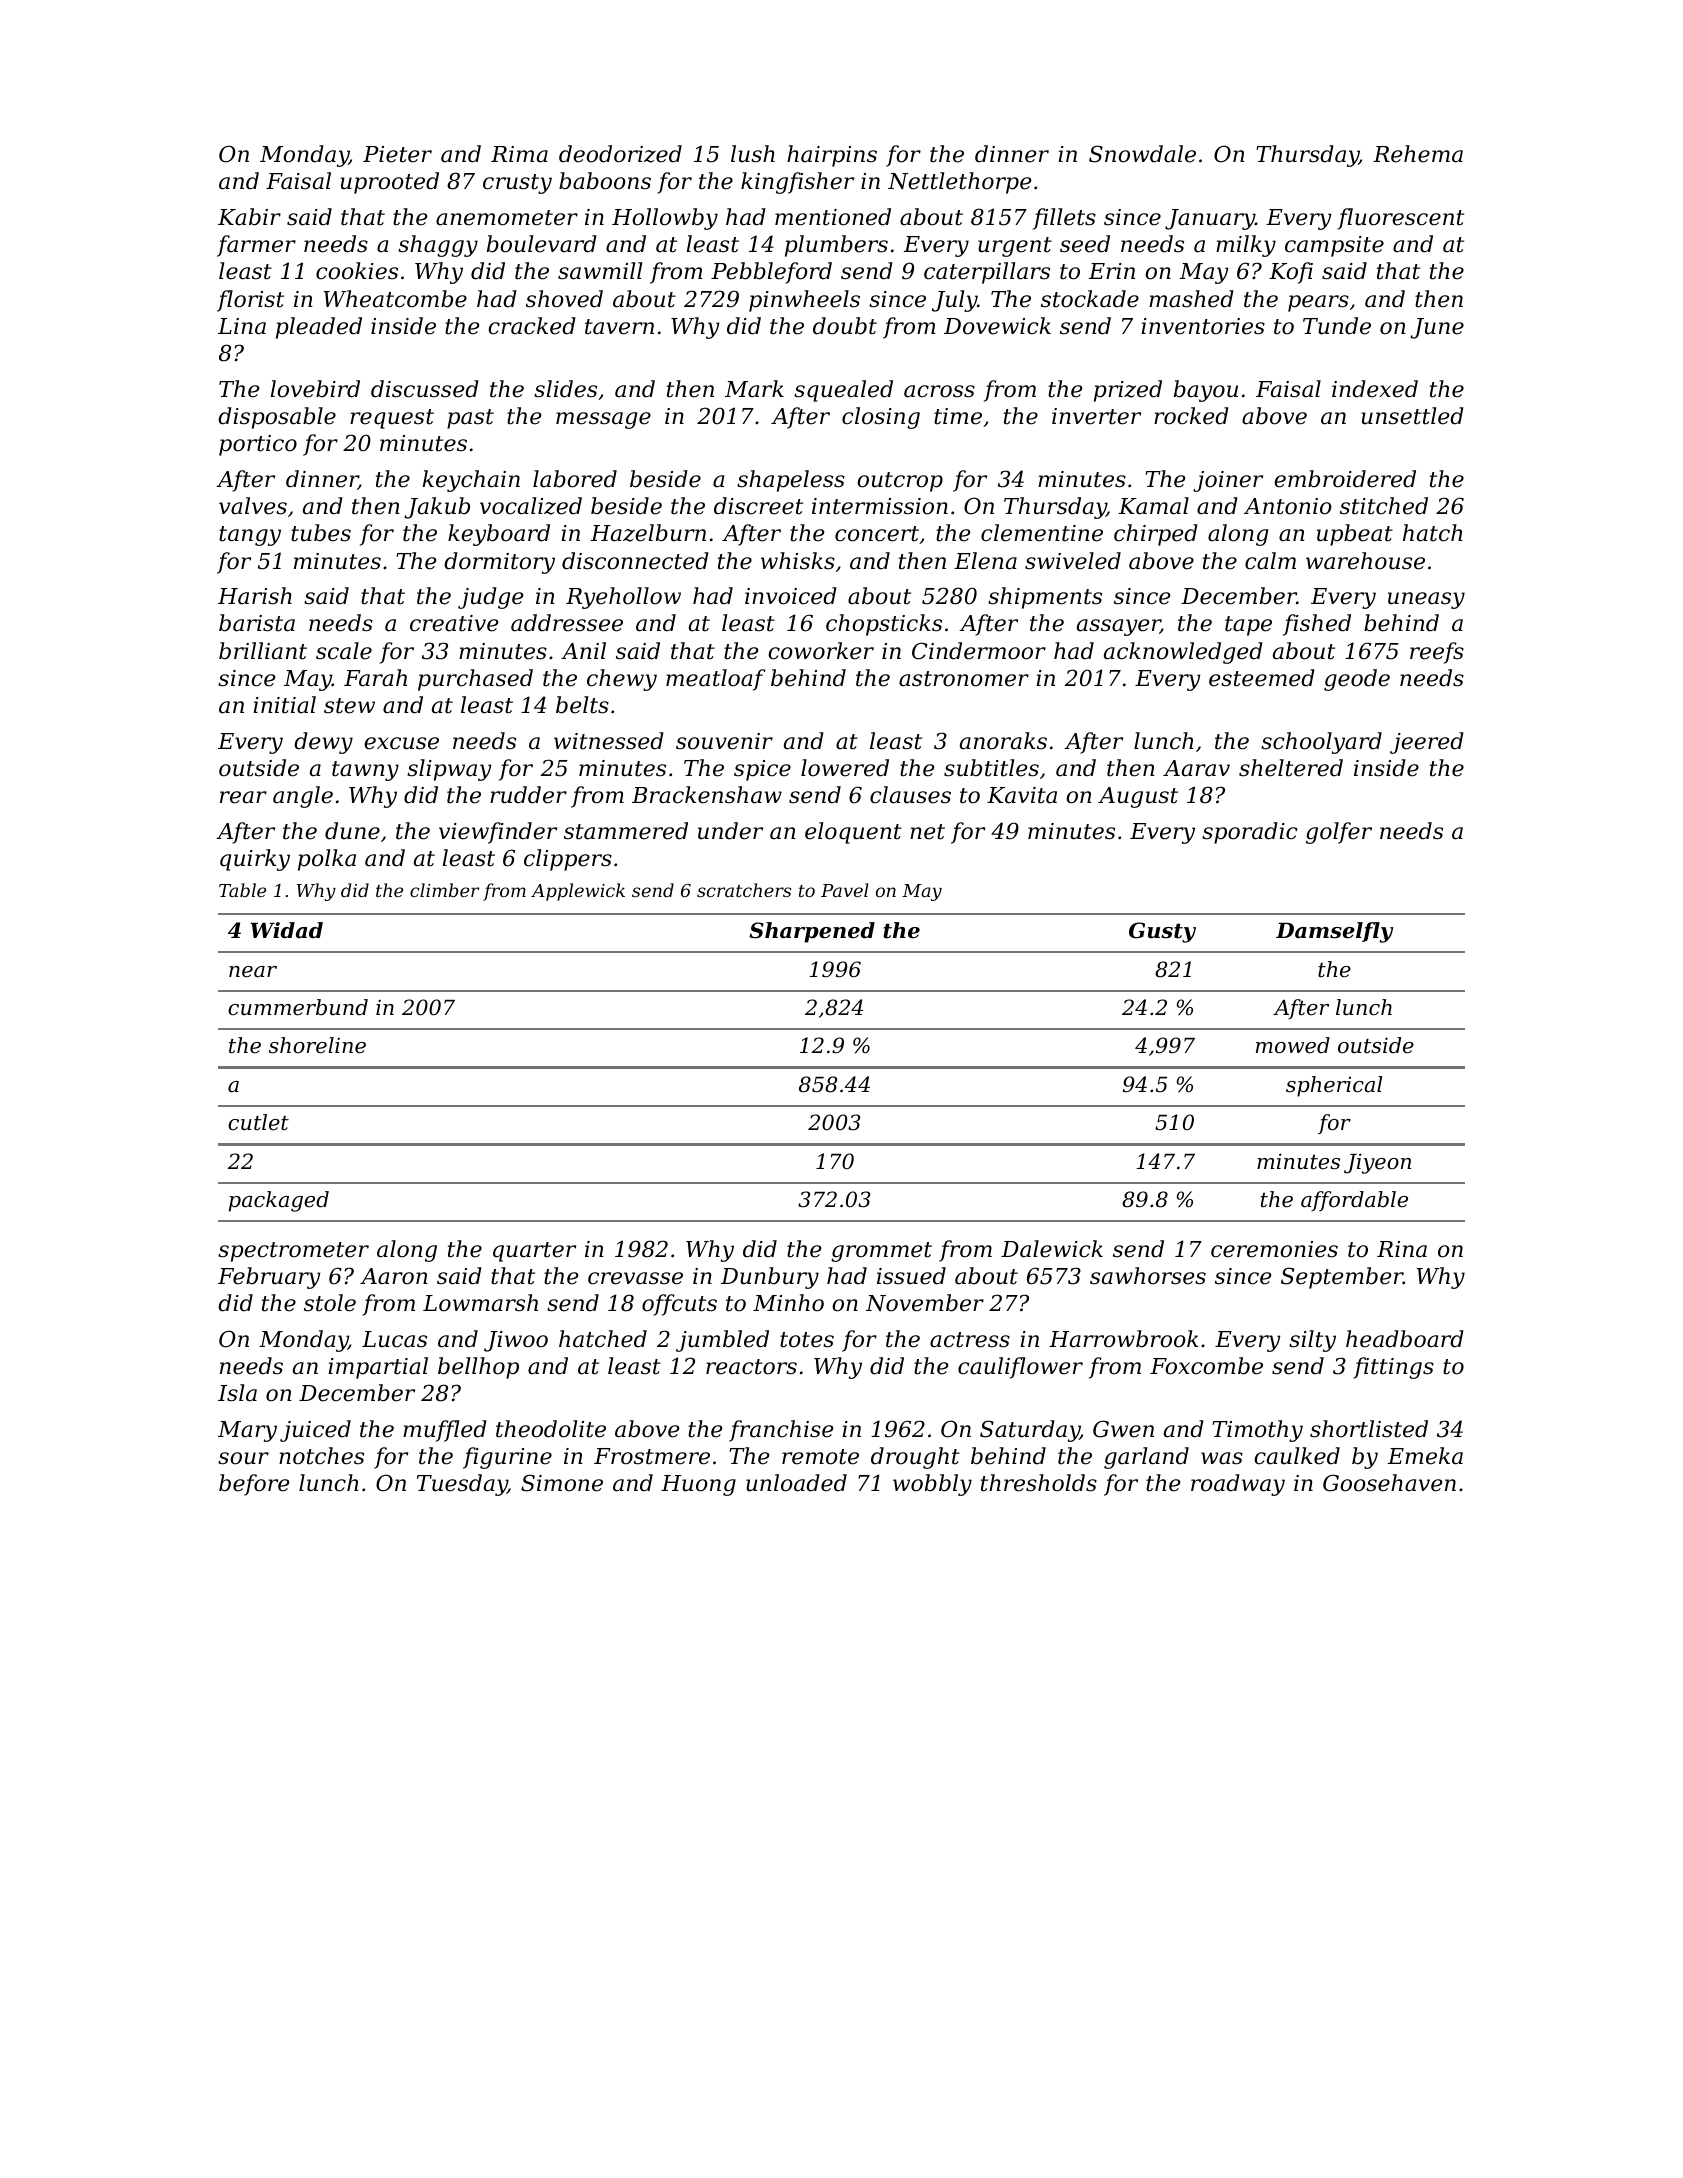 The width and height of the screenshot is (1683, 2178). Describe the element at coordinates (807, 1340) in the screenshot. I see `totes` at that location.
